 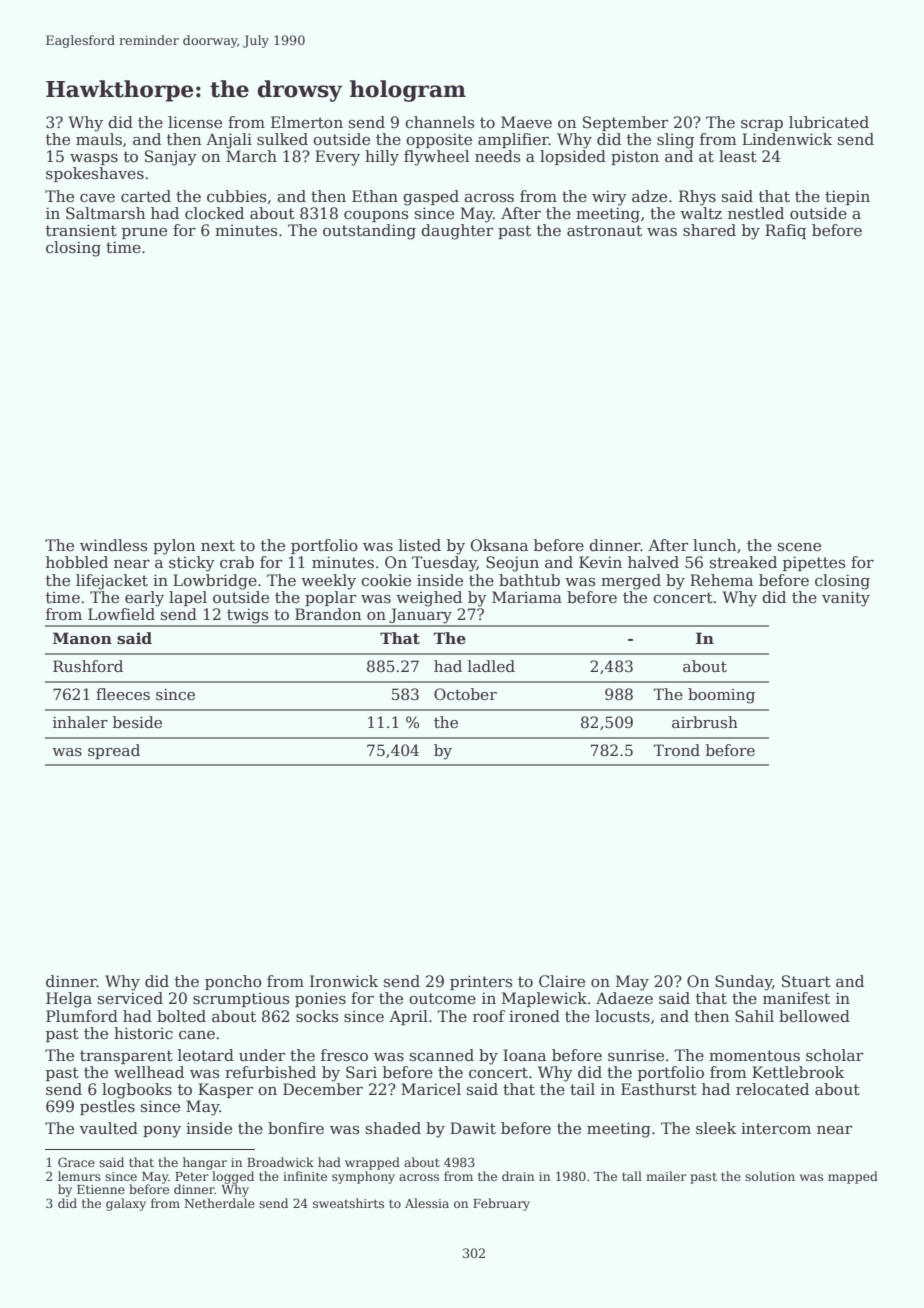 What do you see at coordinates (527, 597) in the screenshot?
I see `Mariama` at bounding box center [527, 597].
